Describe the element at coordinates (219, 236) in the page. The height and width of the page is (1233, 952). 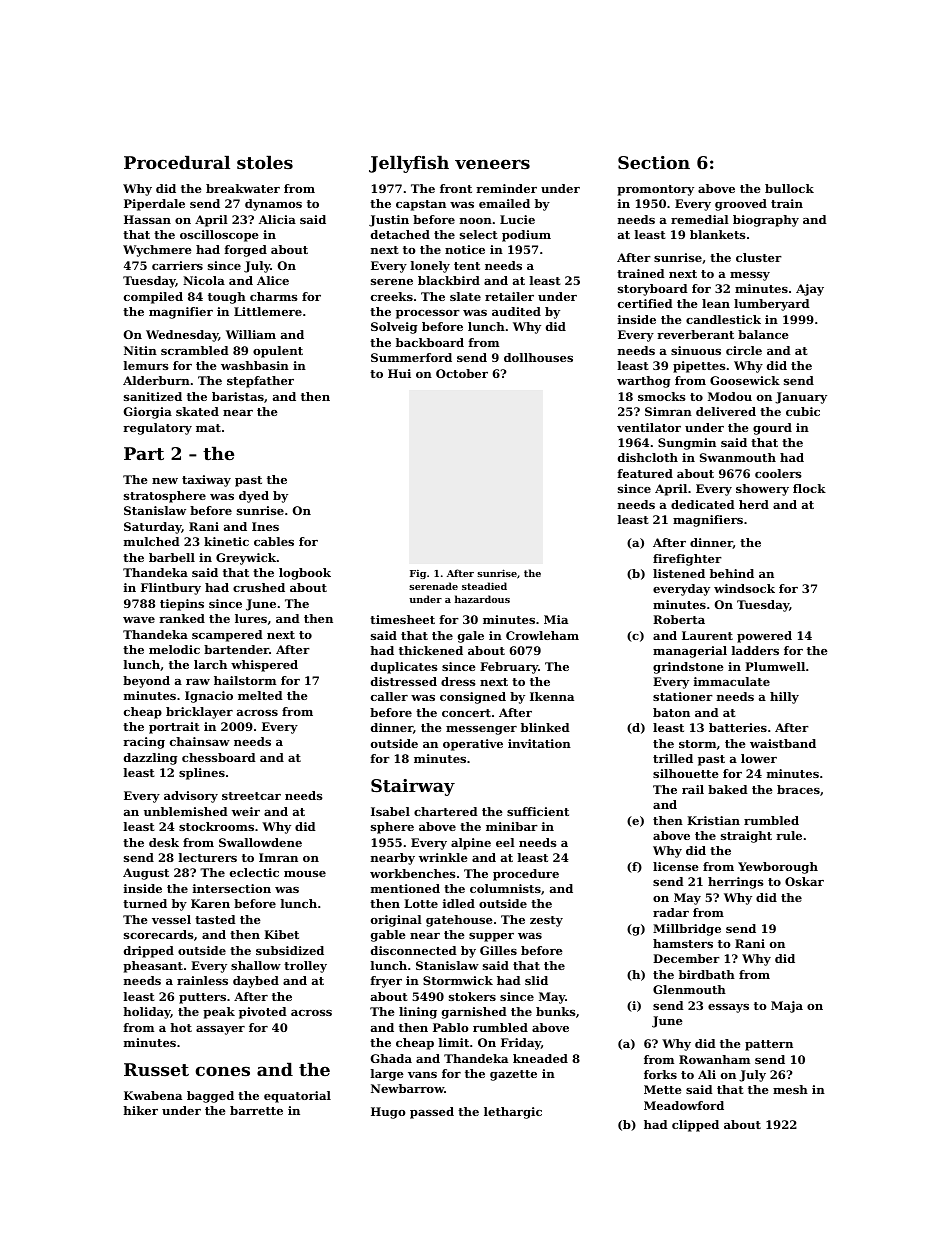
I see `oscilloscope` at that location.
